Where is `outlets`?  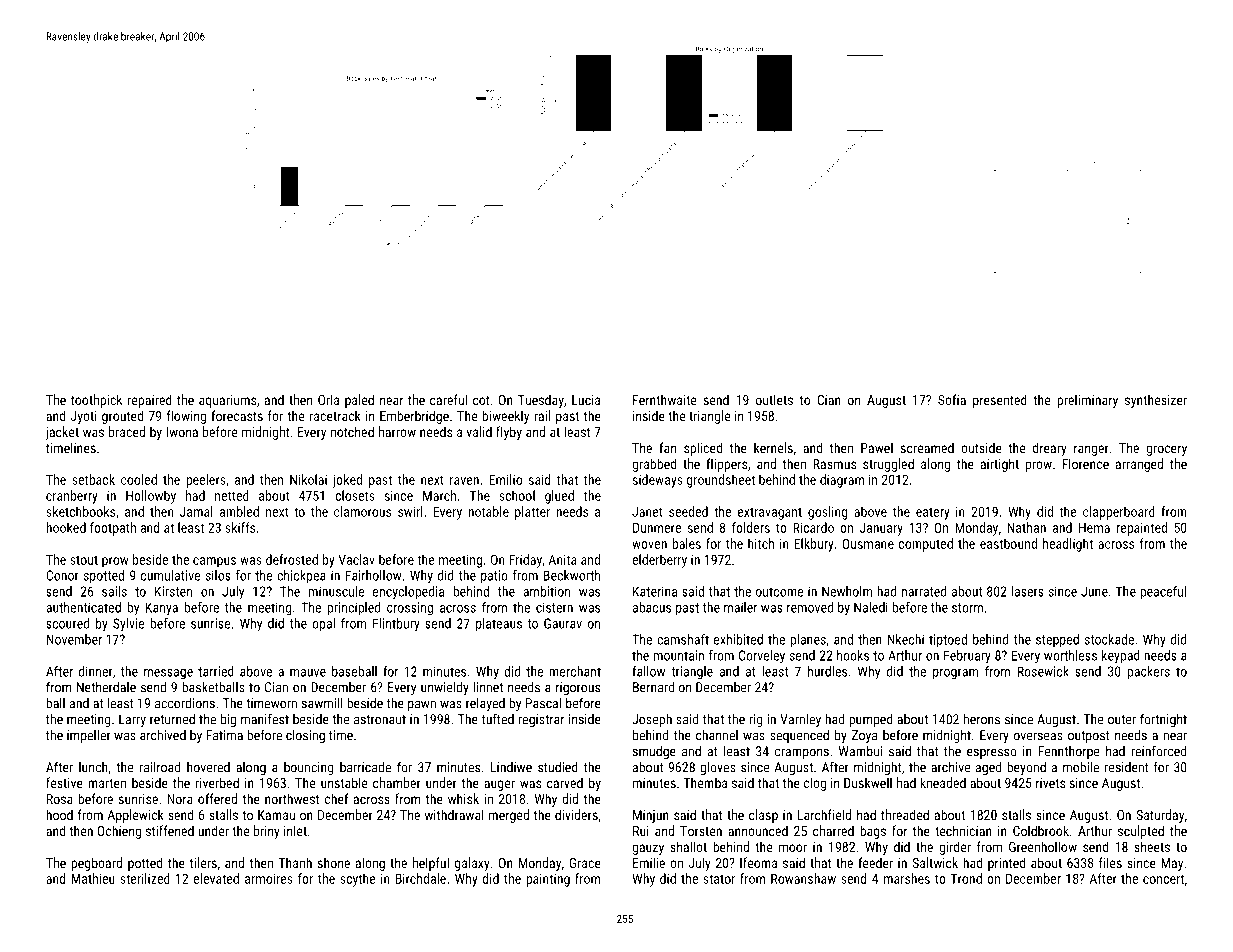
outlets is located at coordinates (774, 399).
